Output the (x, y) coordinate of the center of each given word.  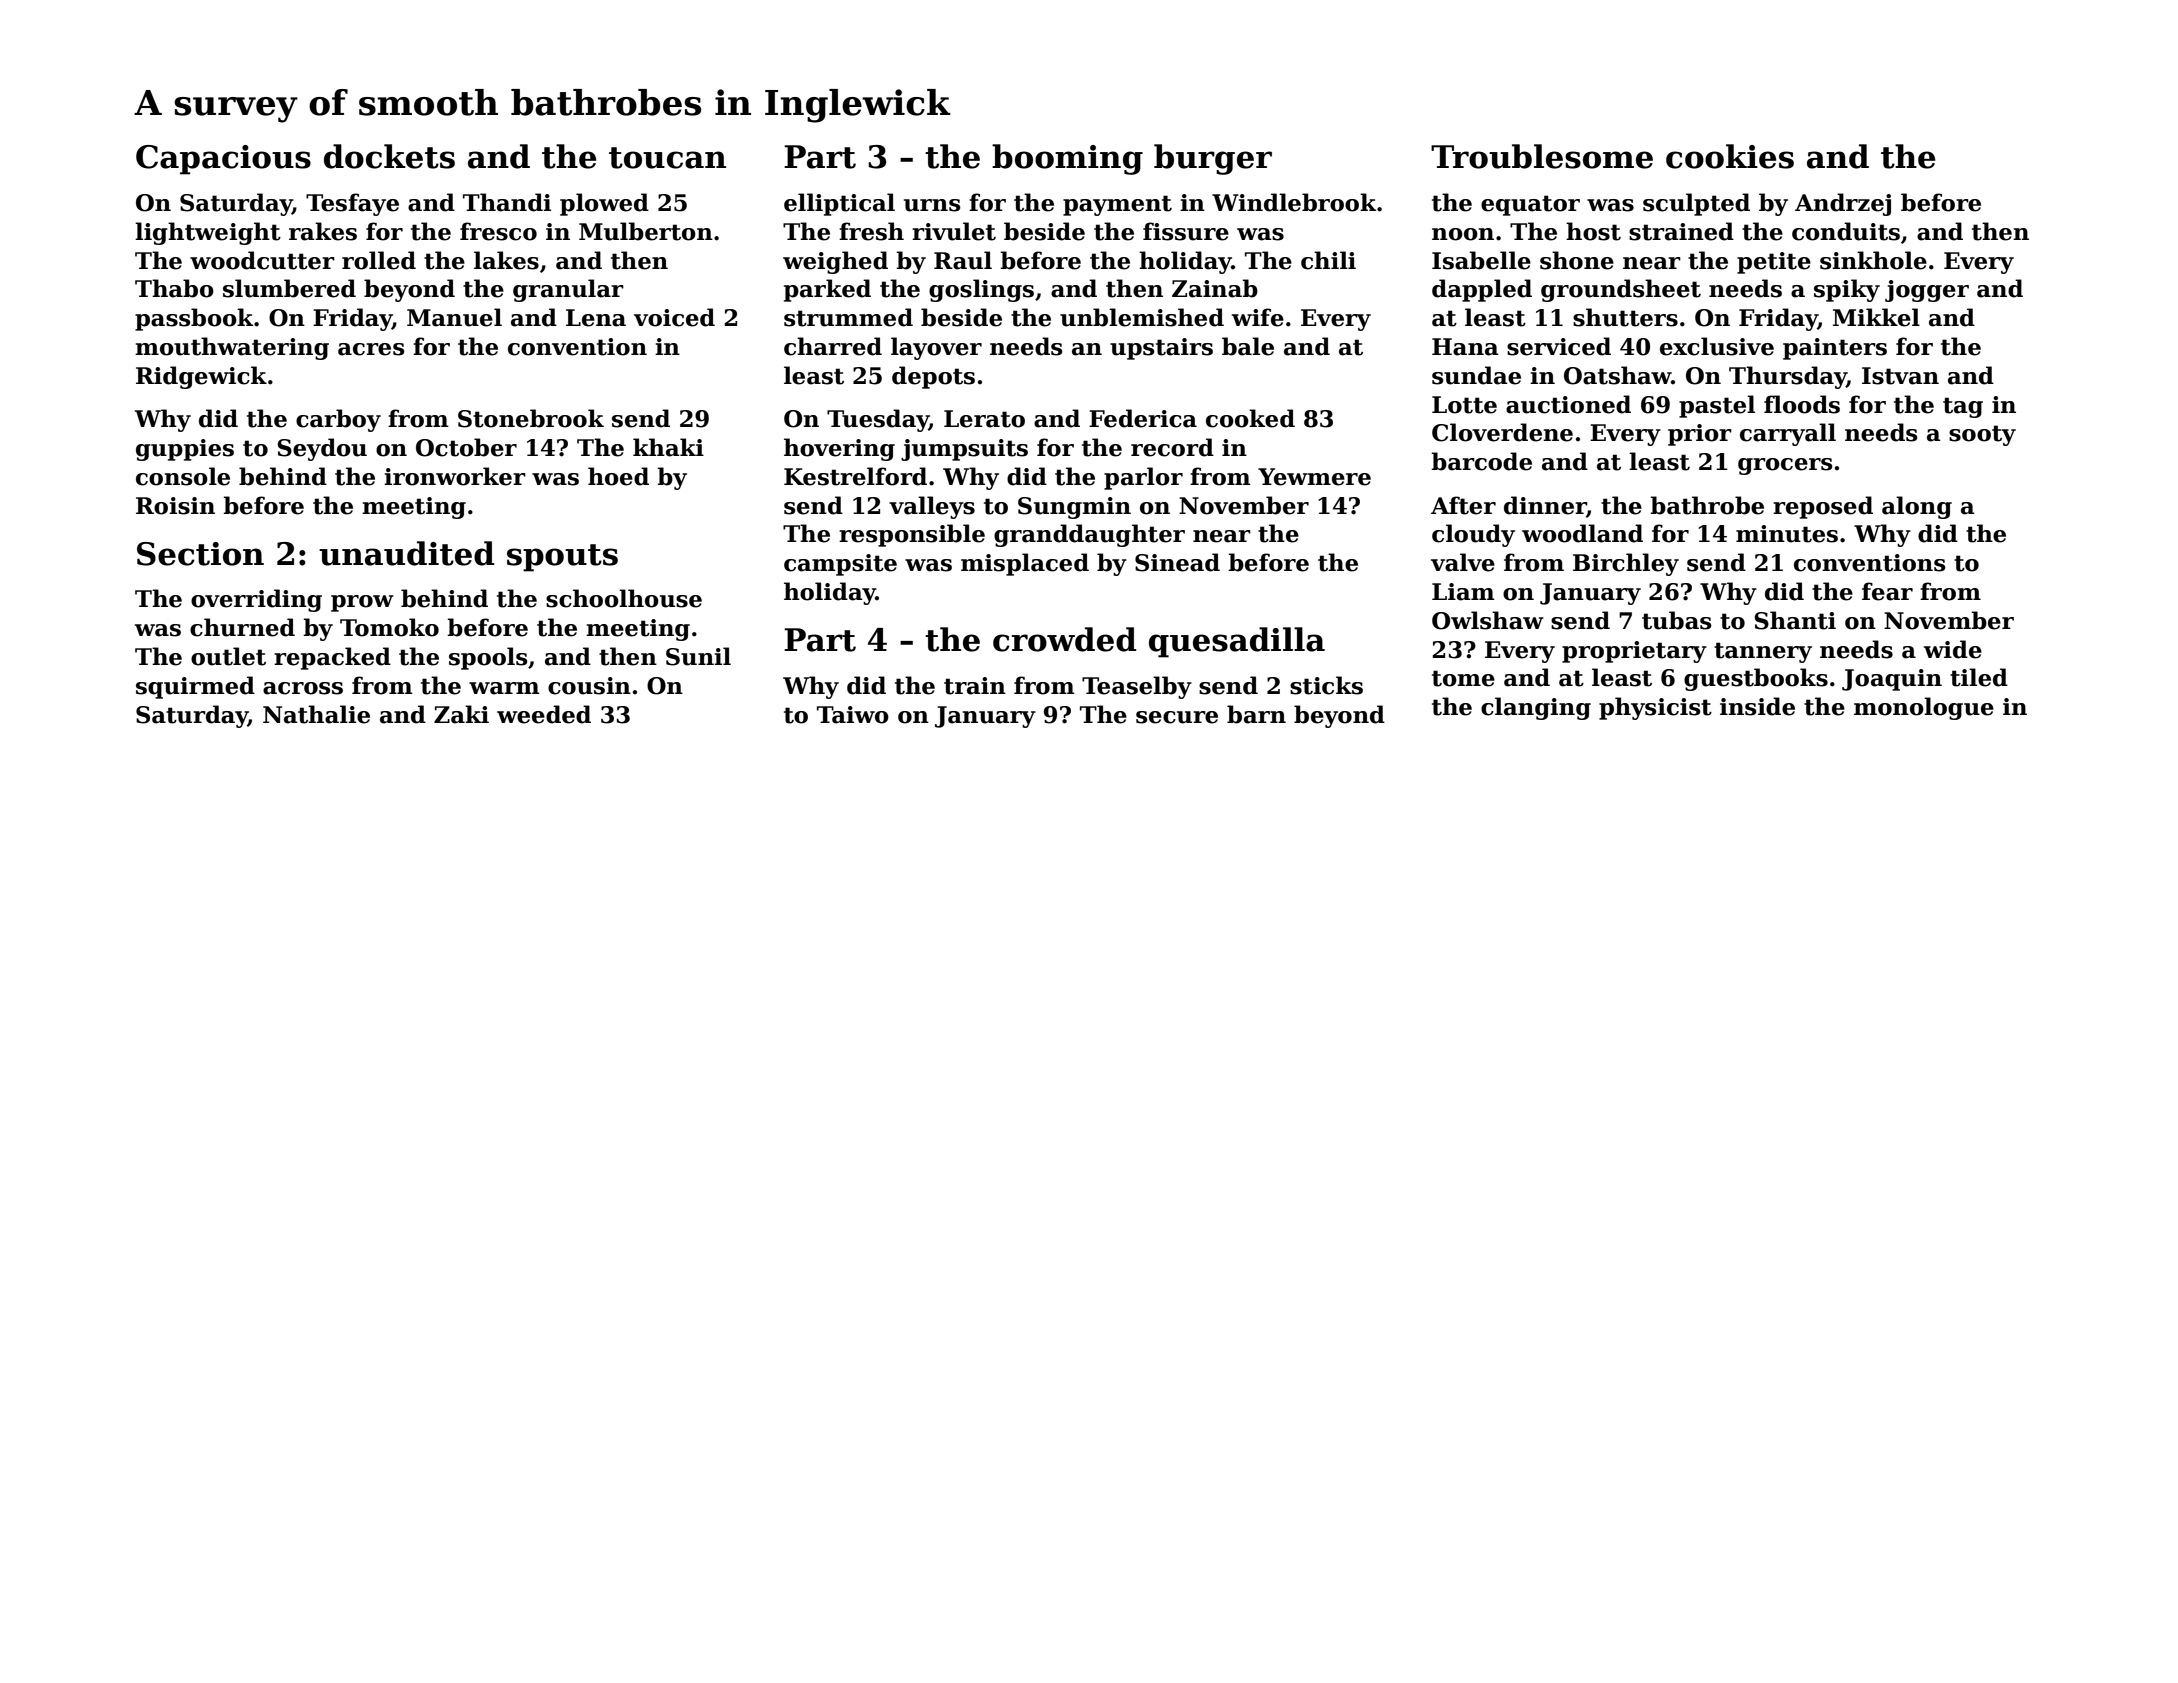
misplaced (1025, 564)
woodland (1582, 533)
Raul (963, 260)
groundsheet (1621, 290)
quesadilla (1237, 642)
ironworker (455, 476)
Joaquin (1892, 680)
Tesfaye (352, 204)
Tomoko (389, 627)
